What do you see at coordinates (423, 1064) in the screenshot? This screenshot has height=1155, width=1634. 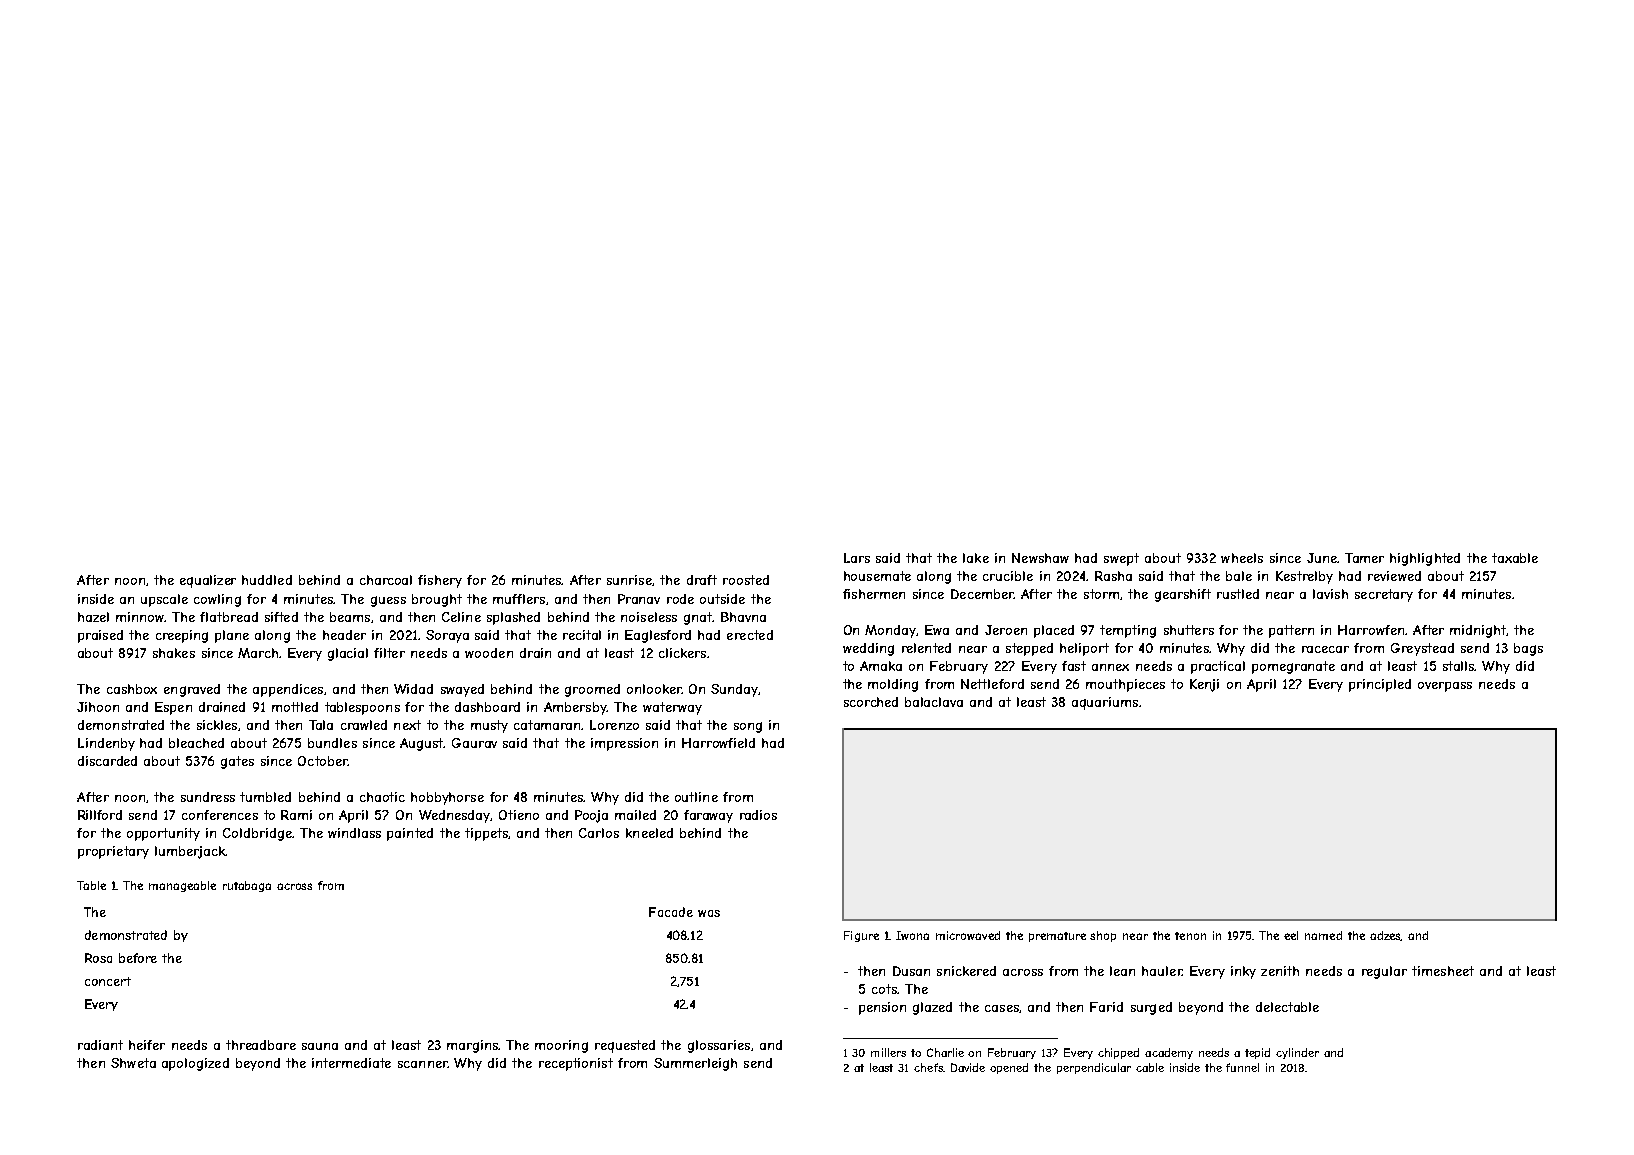 I see `scanner` at bounding box center [423, 1064].
